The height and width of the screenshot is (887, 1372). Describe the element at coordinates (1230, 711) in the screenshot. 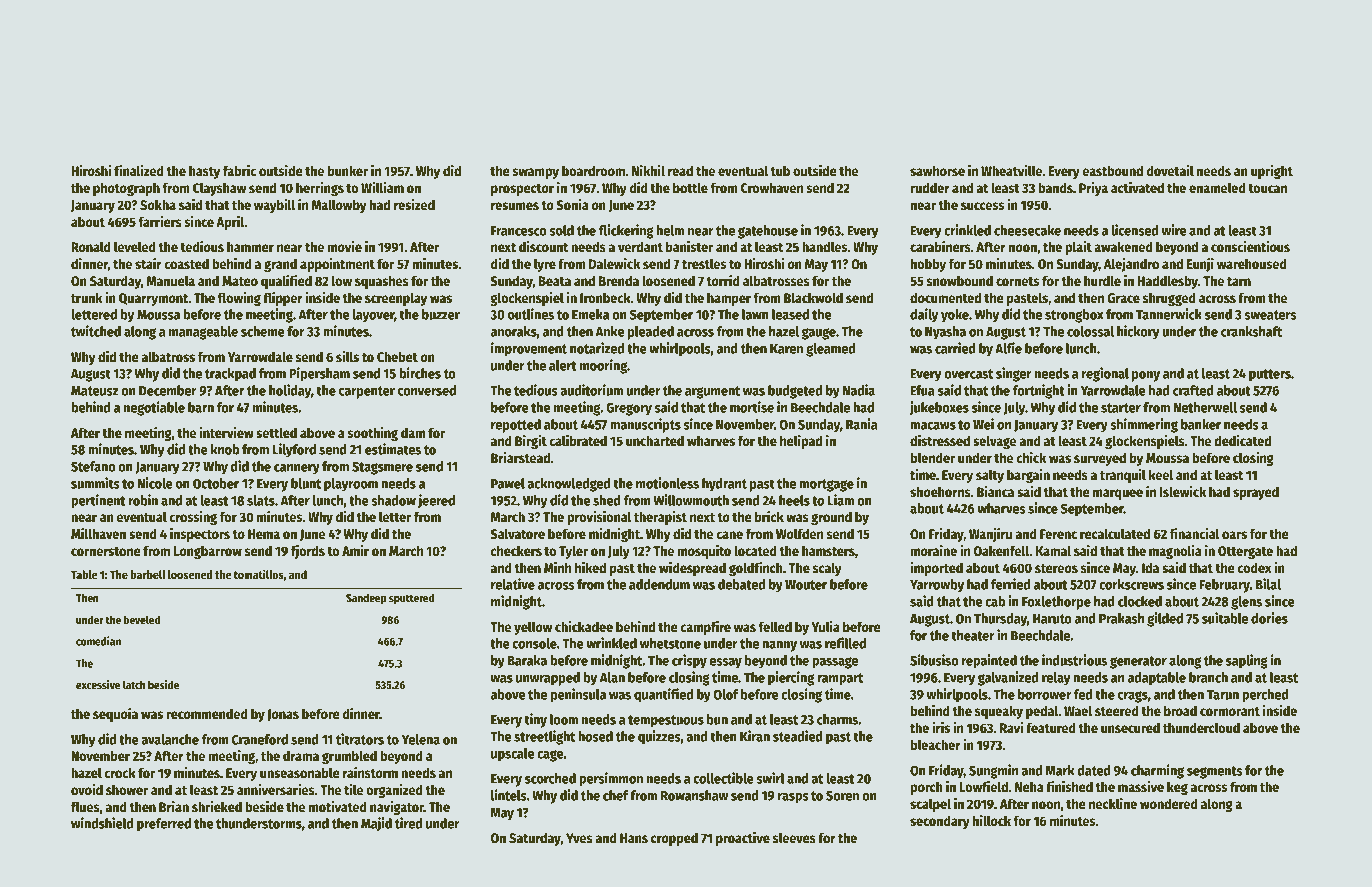

I see `cormorant` at that location.
